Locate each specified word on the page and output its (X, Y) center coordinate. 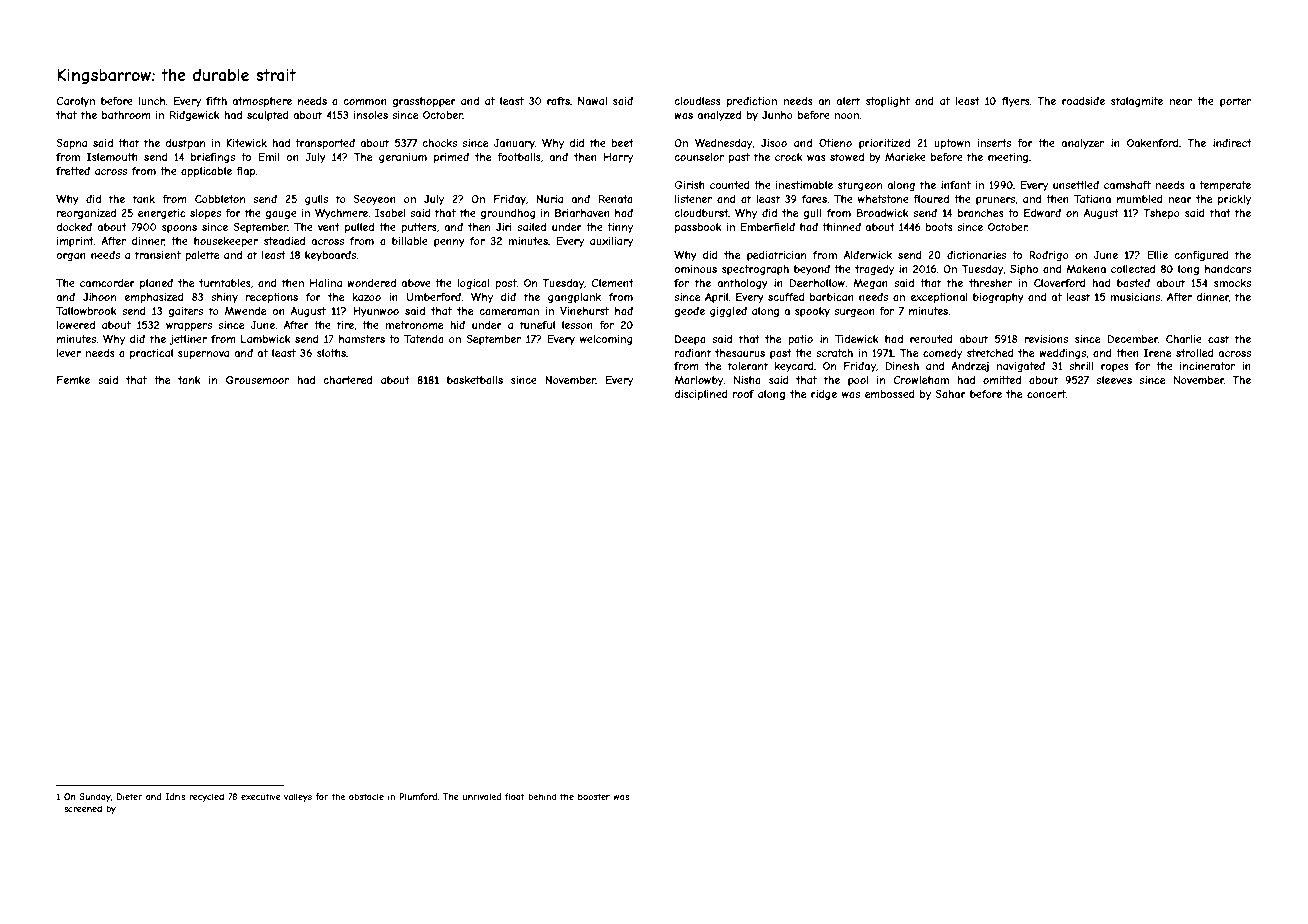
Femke (73, 380)
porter (1235, 102)
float (515, 796)
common (365, 102)
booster (594, 796)
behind (542, 796)
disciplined (701, 395)
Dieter (129, 796)
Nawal (592, 101)
